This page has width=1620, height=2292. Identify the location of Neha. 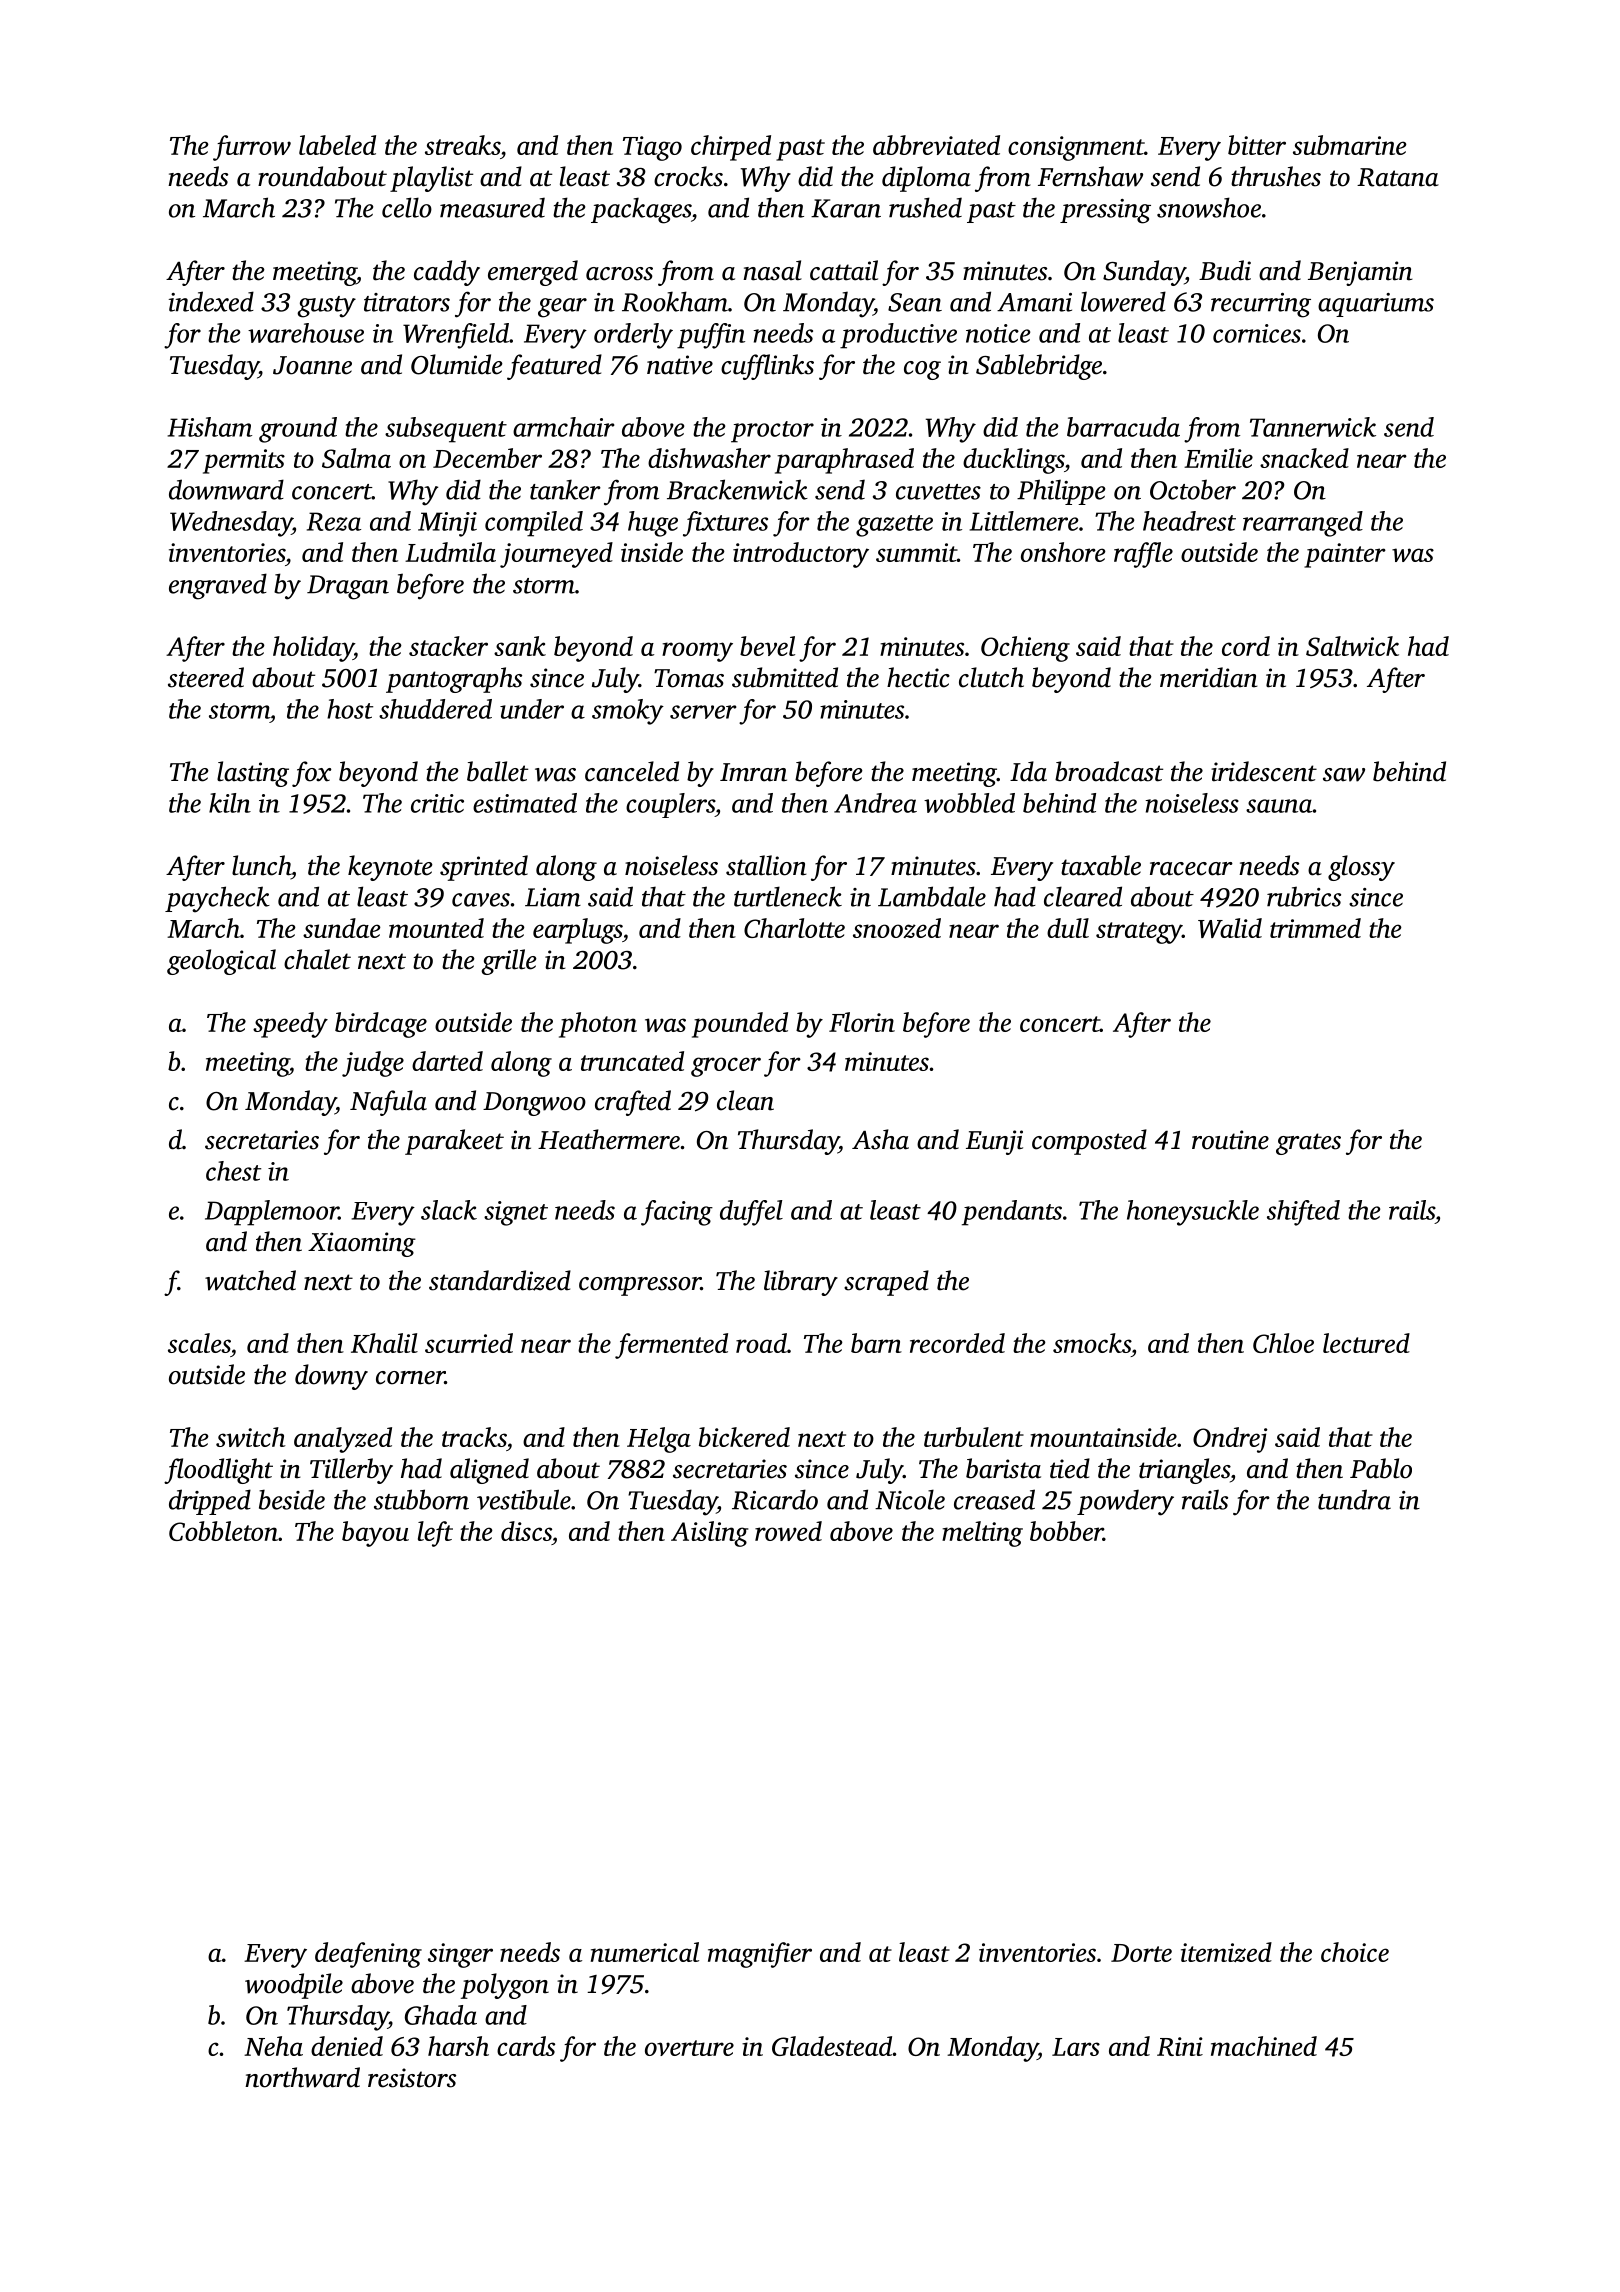
(273, 2046).
